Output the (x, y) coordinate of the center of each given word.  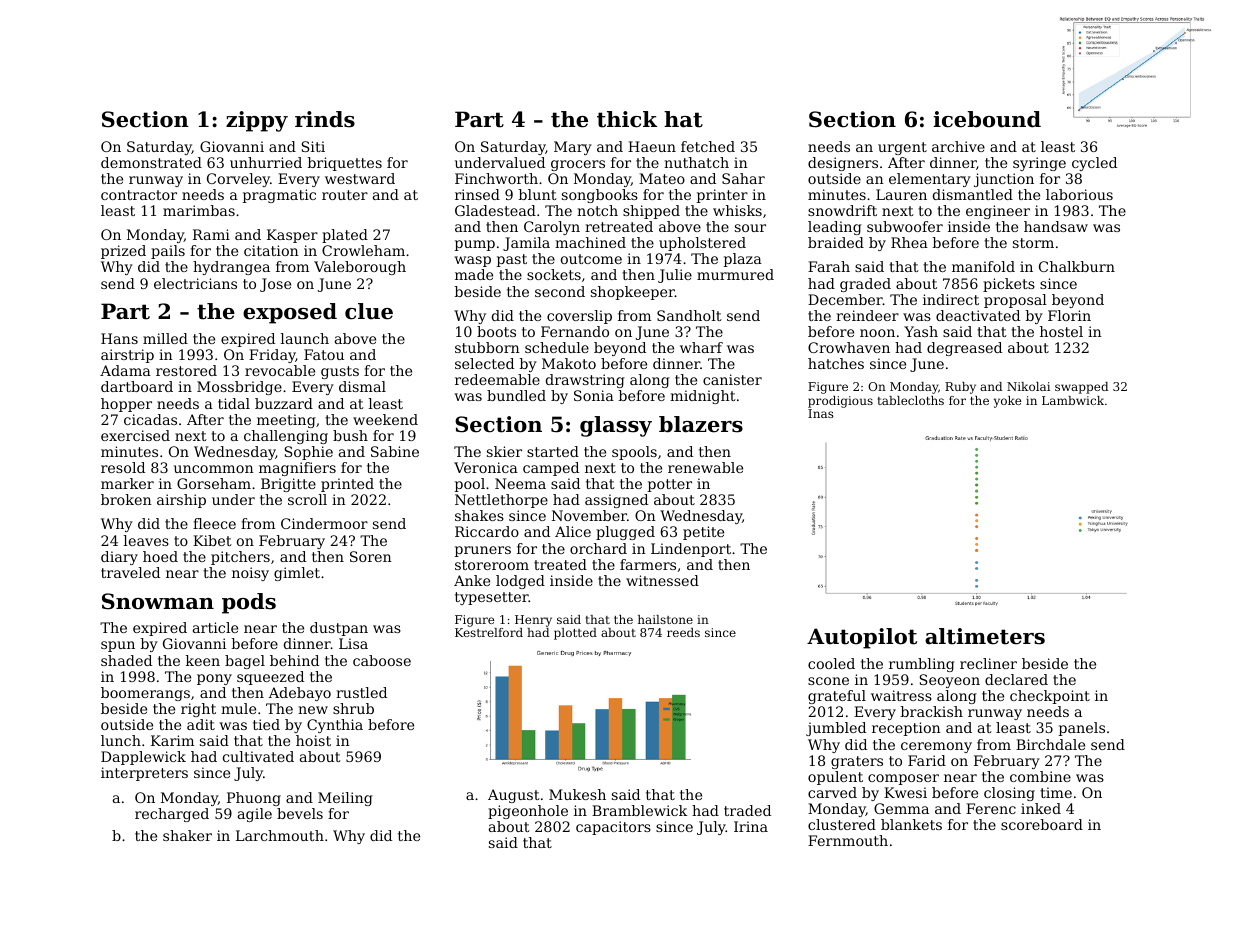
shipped (651, 212)
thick (627, 119)
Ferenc (991, 808)
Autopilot (862, 638)
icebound (987, 119)
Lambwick (1073, 400)
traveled (130, 572)
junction (1004, 180)
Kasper (292, 236)
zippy (257, 121)
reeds (683, 632)
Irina (751, 826)
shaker (187, 835)
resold (123, 467)
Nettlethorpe (501, 501)
